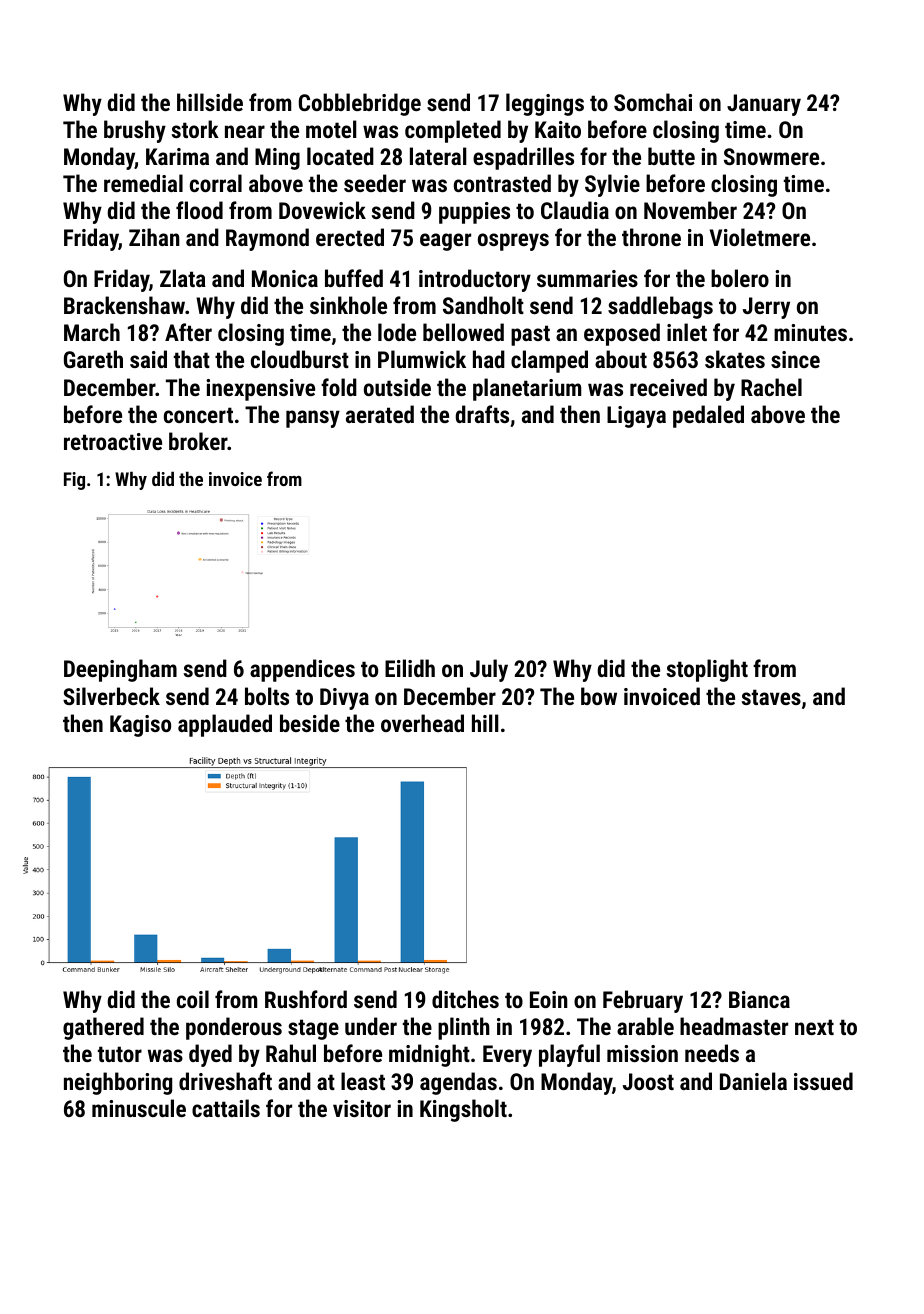  I want to click on Eilidh, so click(410, 668).
